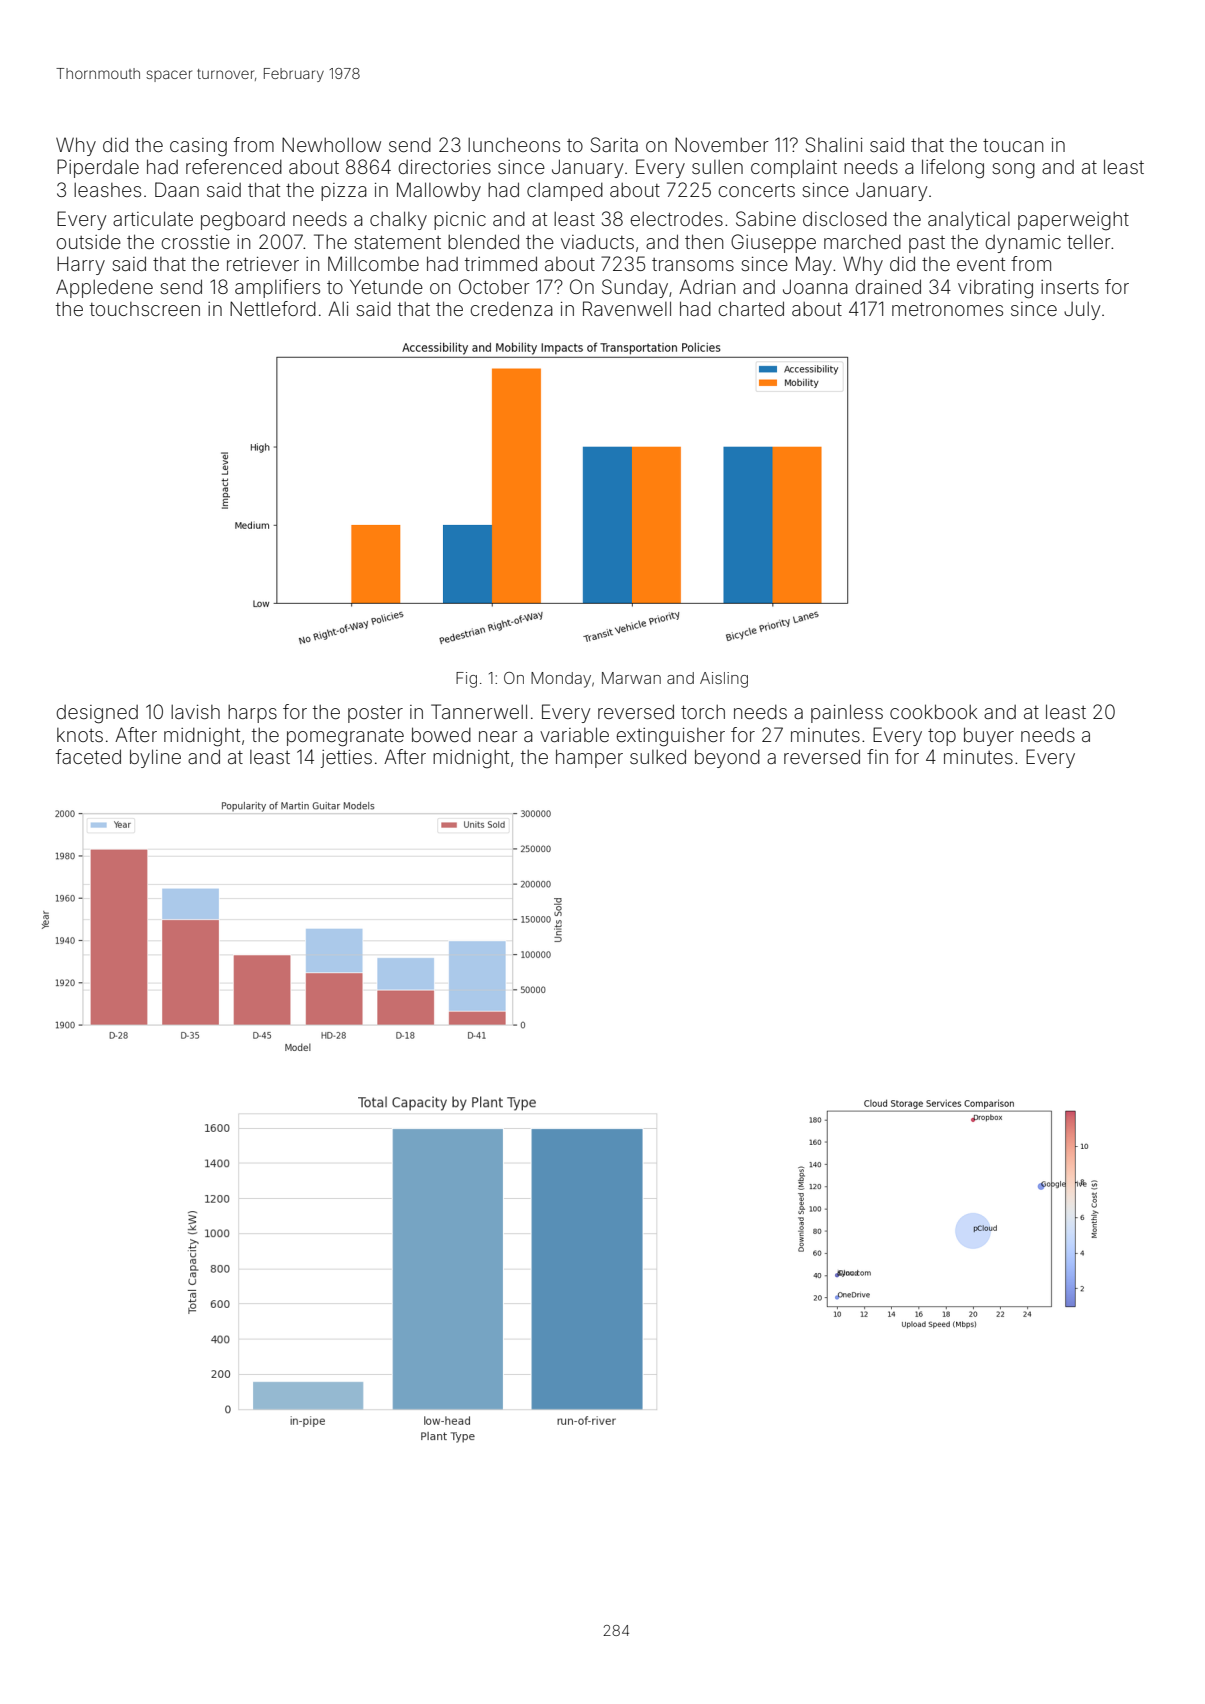 This document has width=1205, height=1704. What do you see at coordinates (155, 758) in the document?
I see `byline` at bounding box center [155, 758].
